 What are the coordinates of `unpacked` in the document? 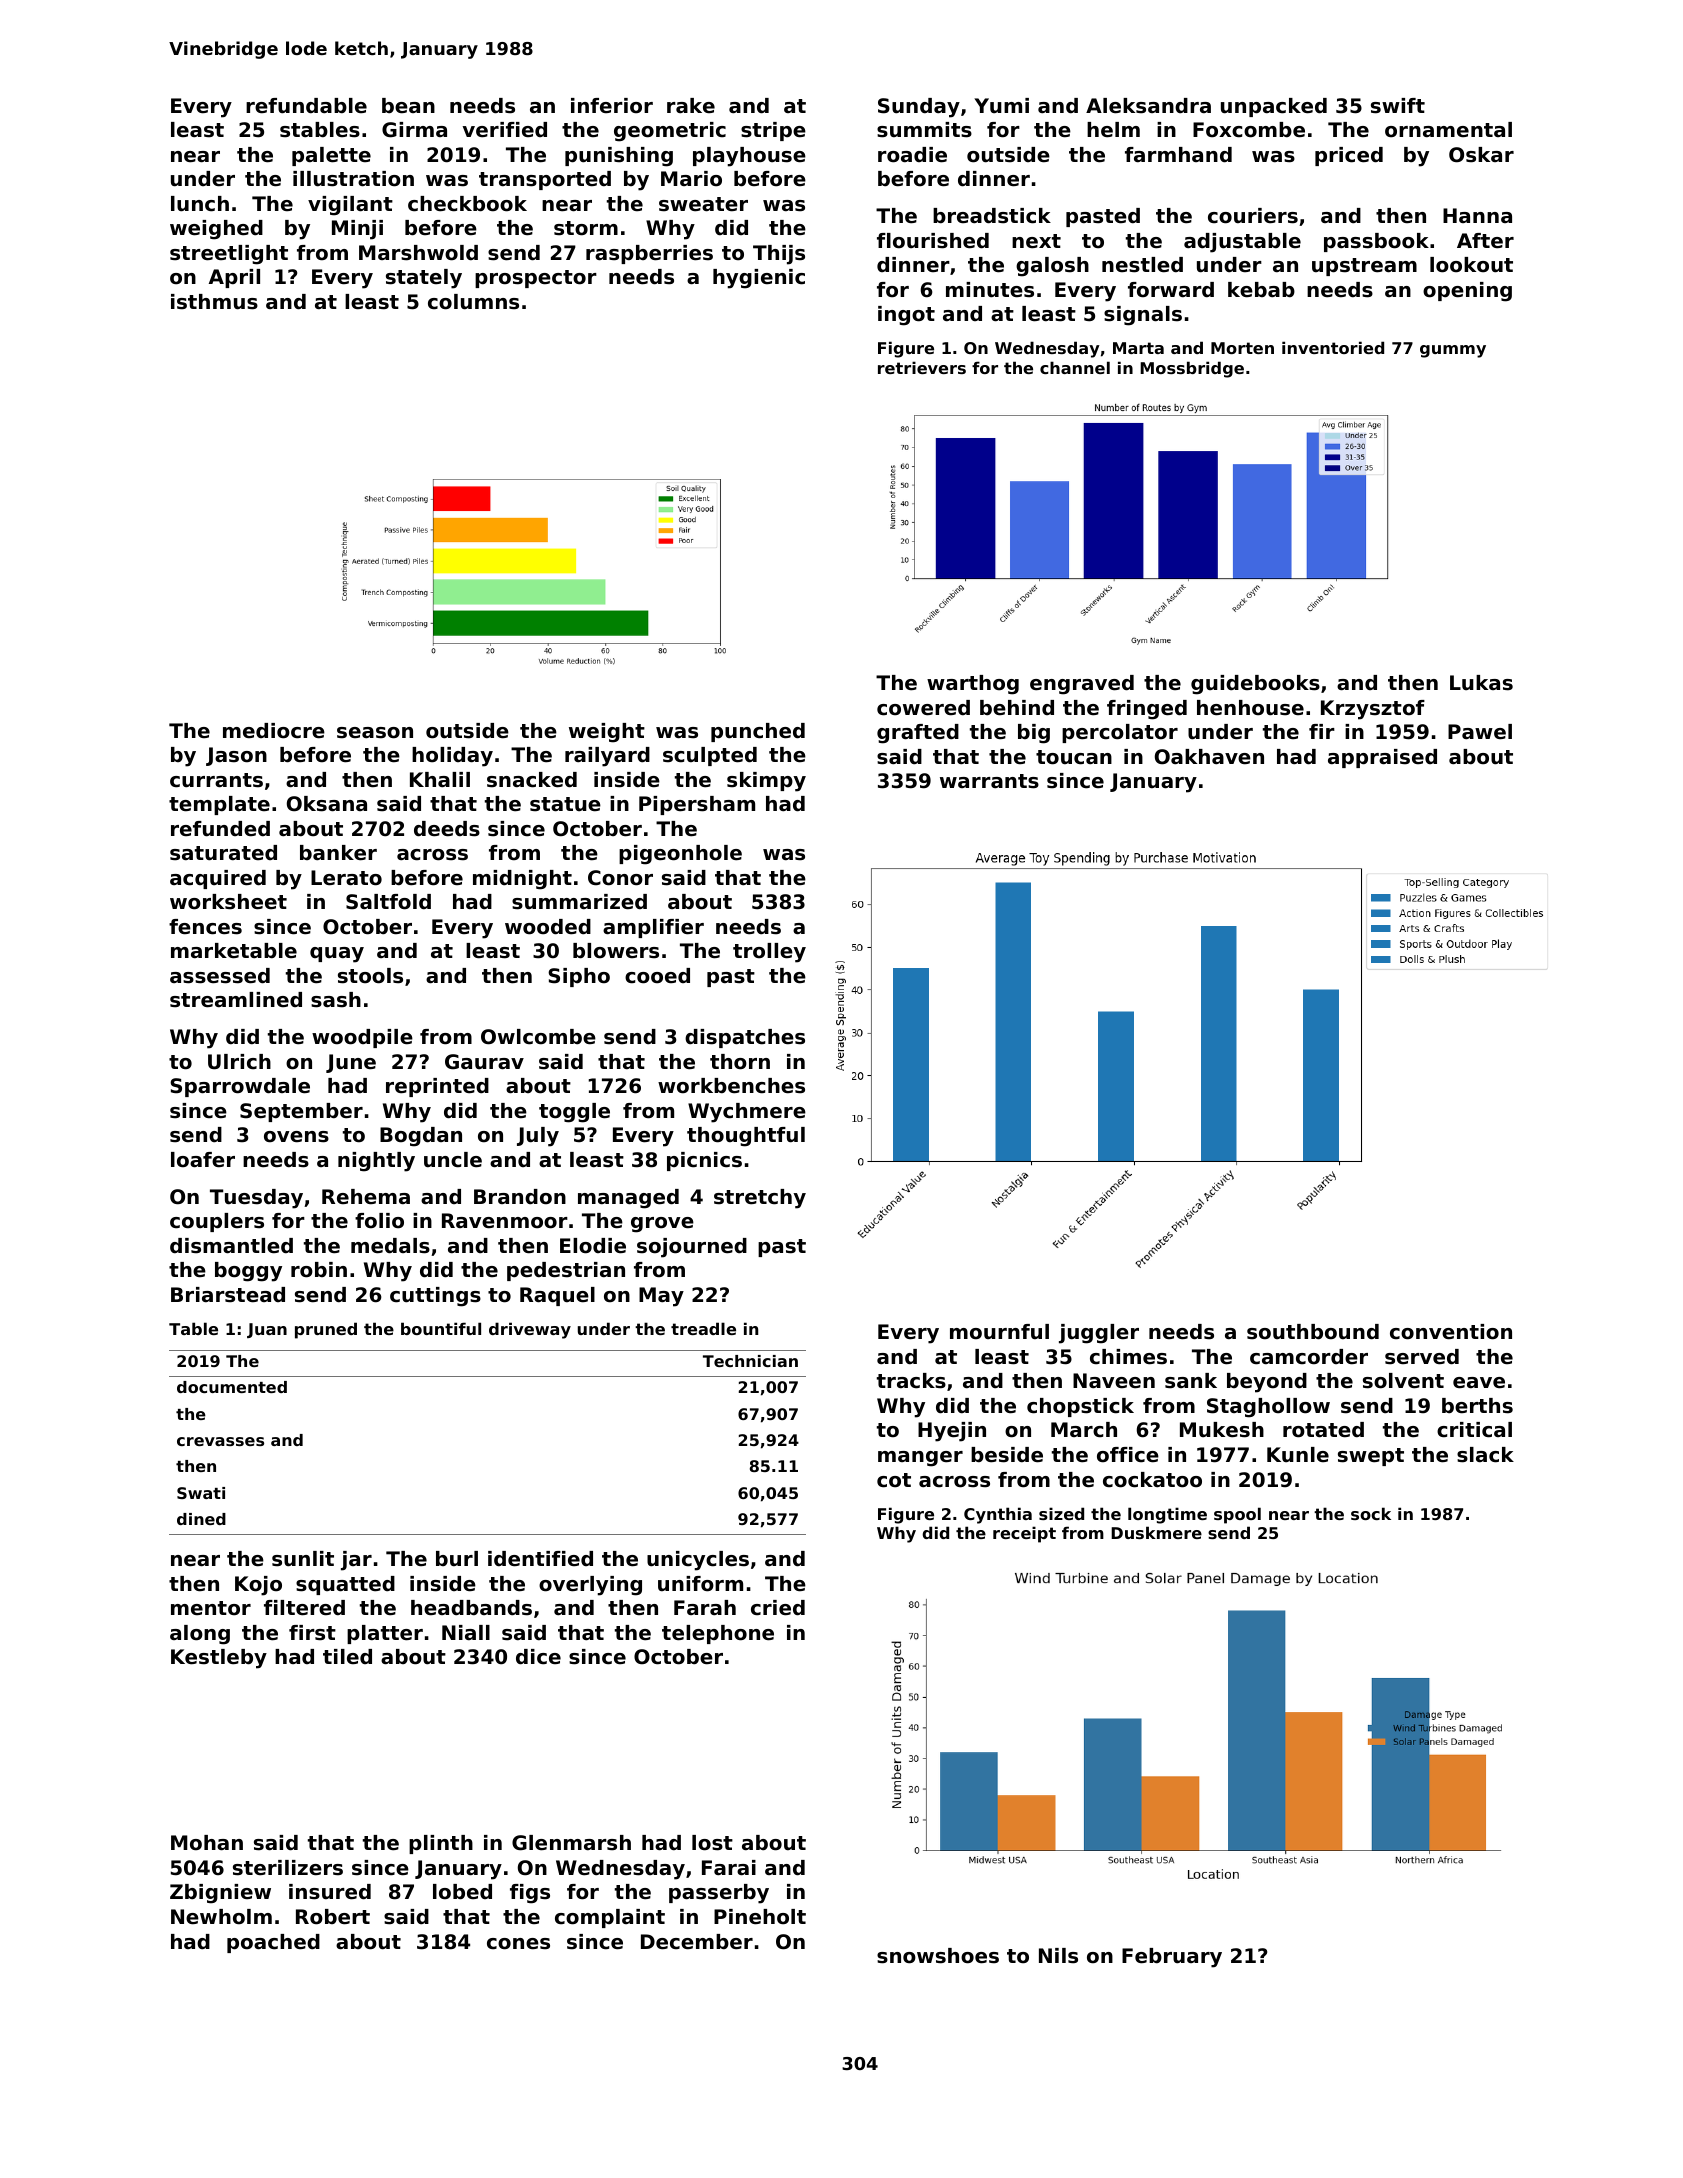 It's located at (1274, 107).
